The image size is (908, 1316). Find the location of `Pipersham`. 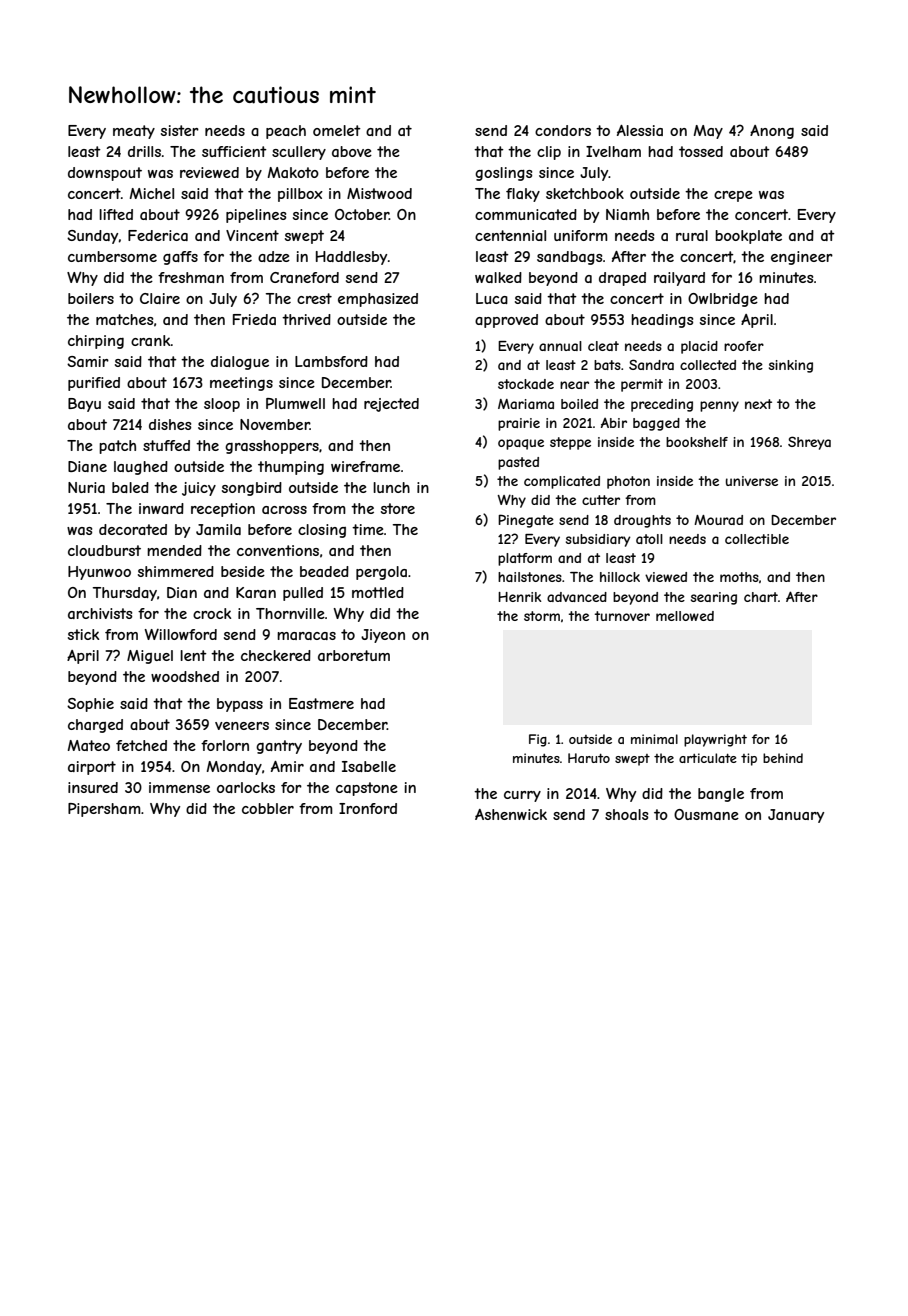

Pipersham is located at coordinates (104, 810).
